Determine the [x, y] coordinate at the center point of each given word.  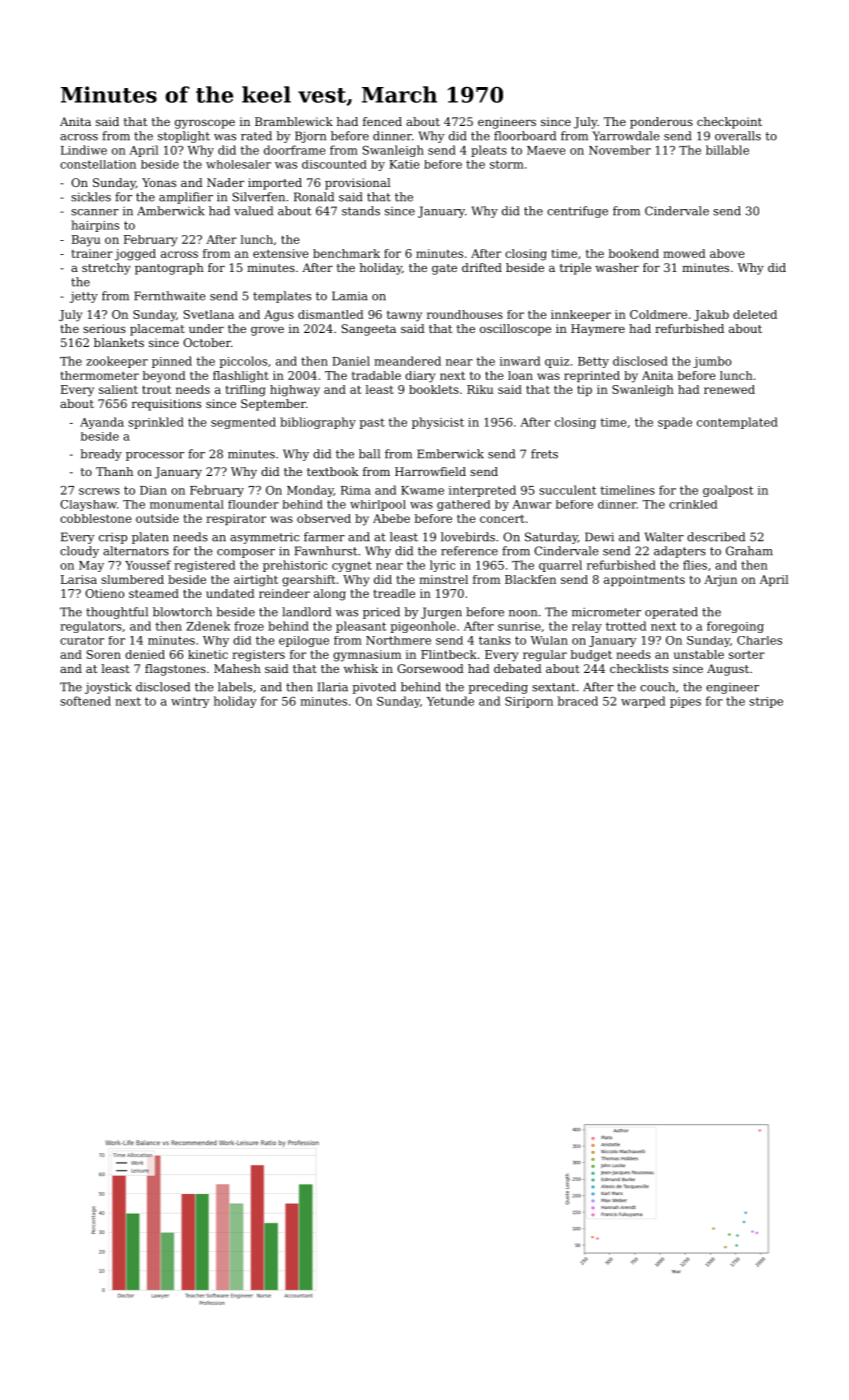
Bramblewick [294, 121]
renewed [729, 389]
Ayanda [102, 423]
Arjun [720, 581]
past [372, 423]
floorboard [525, 136]
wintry [190, 702]
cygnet [352, 566]
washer [617, 267]
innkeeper [581, 315]
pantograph [169, 269]
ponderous [661, 123]
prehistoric [295, 566]
